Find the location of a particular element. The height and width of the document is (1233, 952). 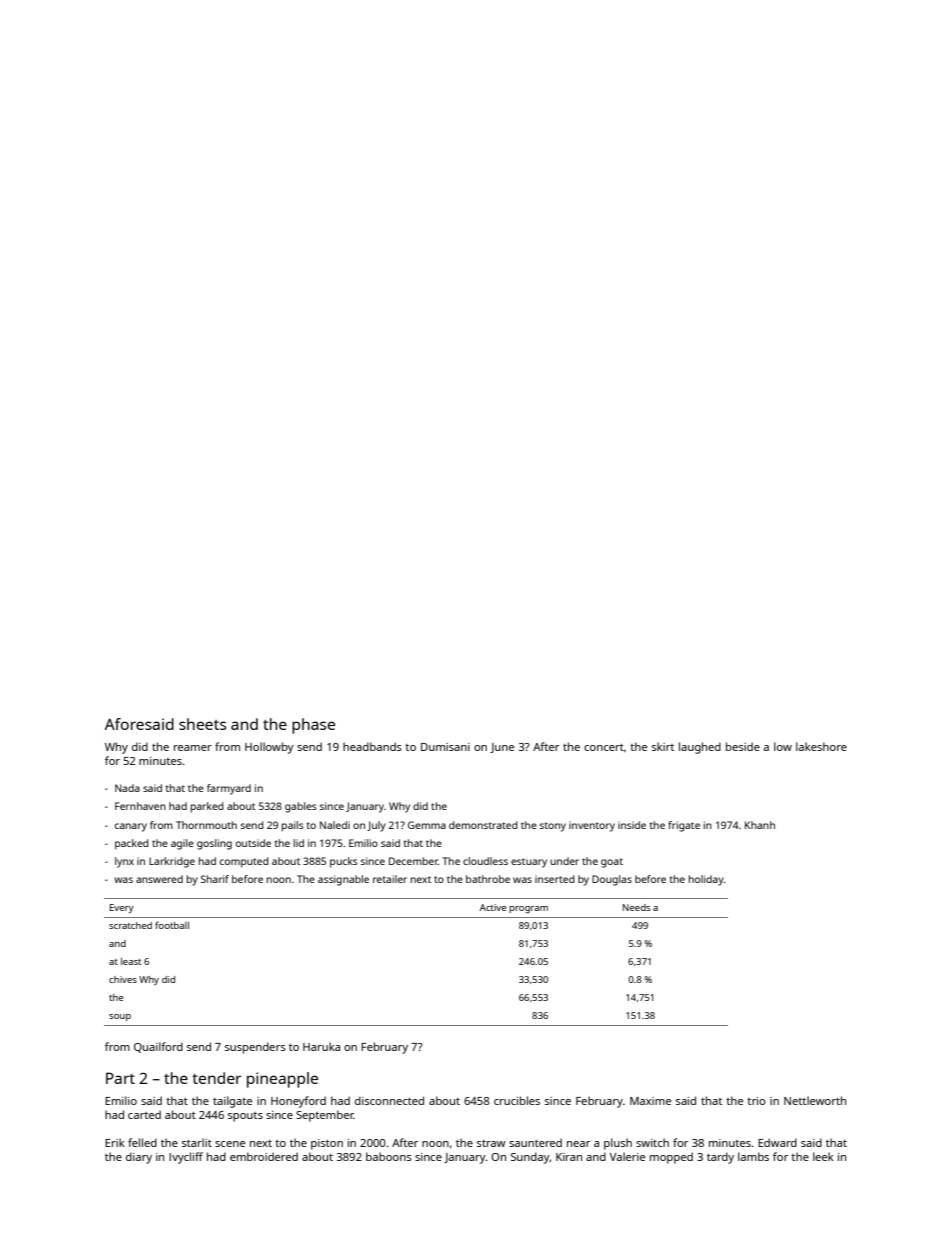

Hollowby is located at coordinates (269, 748).
